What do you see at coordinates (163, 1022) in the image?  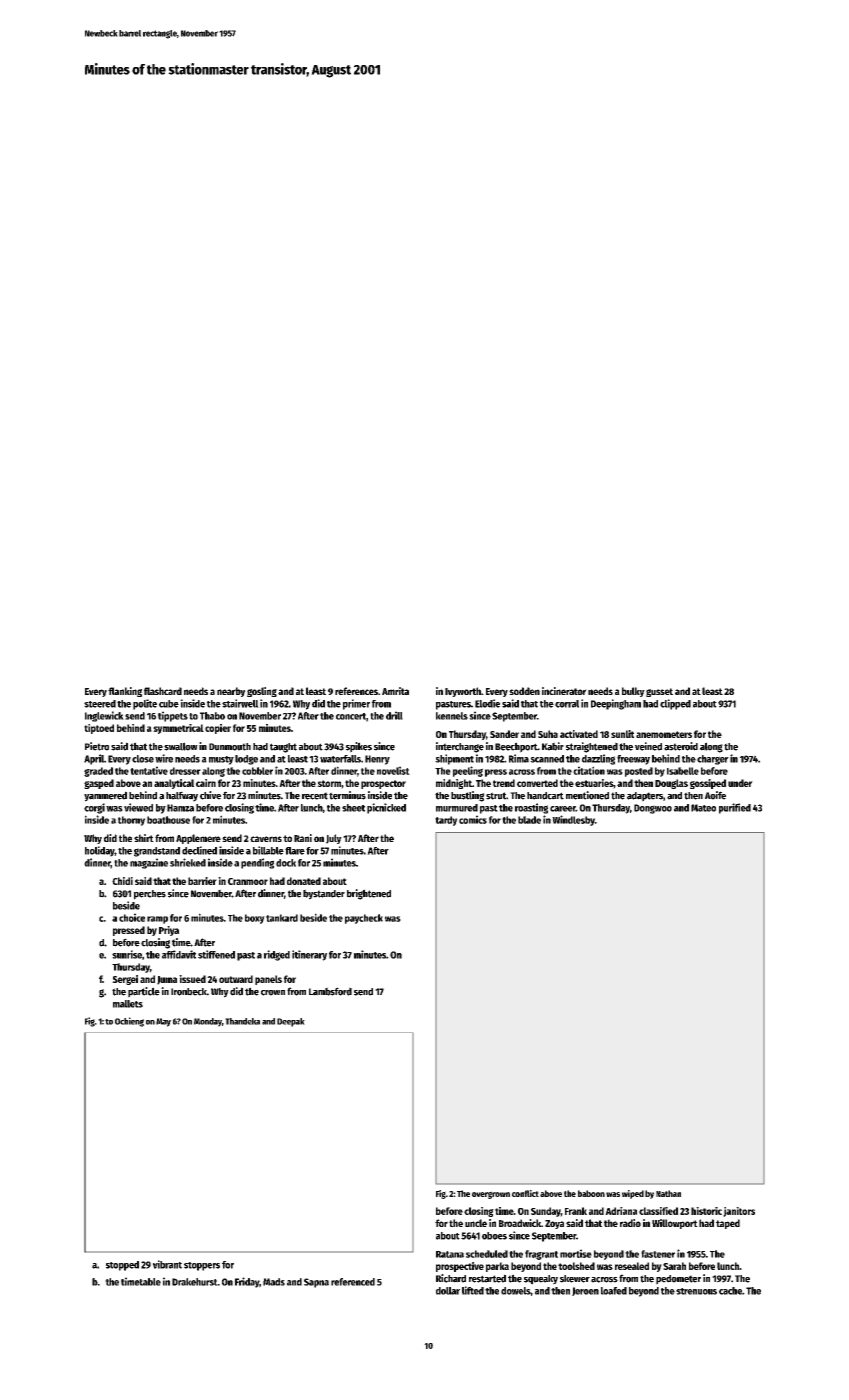 I see `May` at bounding box center [163, 1022].
